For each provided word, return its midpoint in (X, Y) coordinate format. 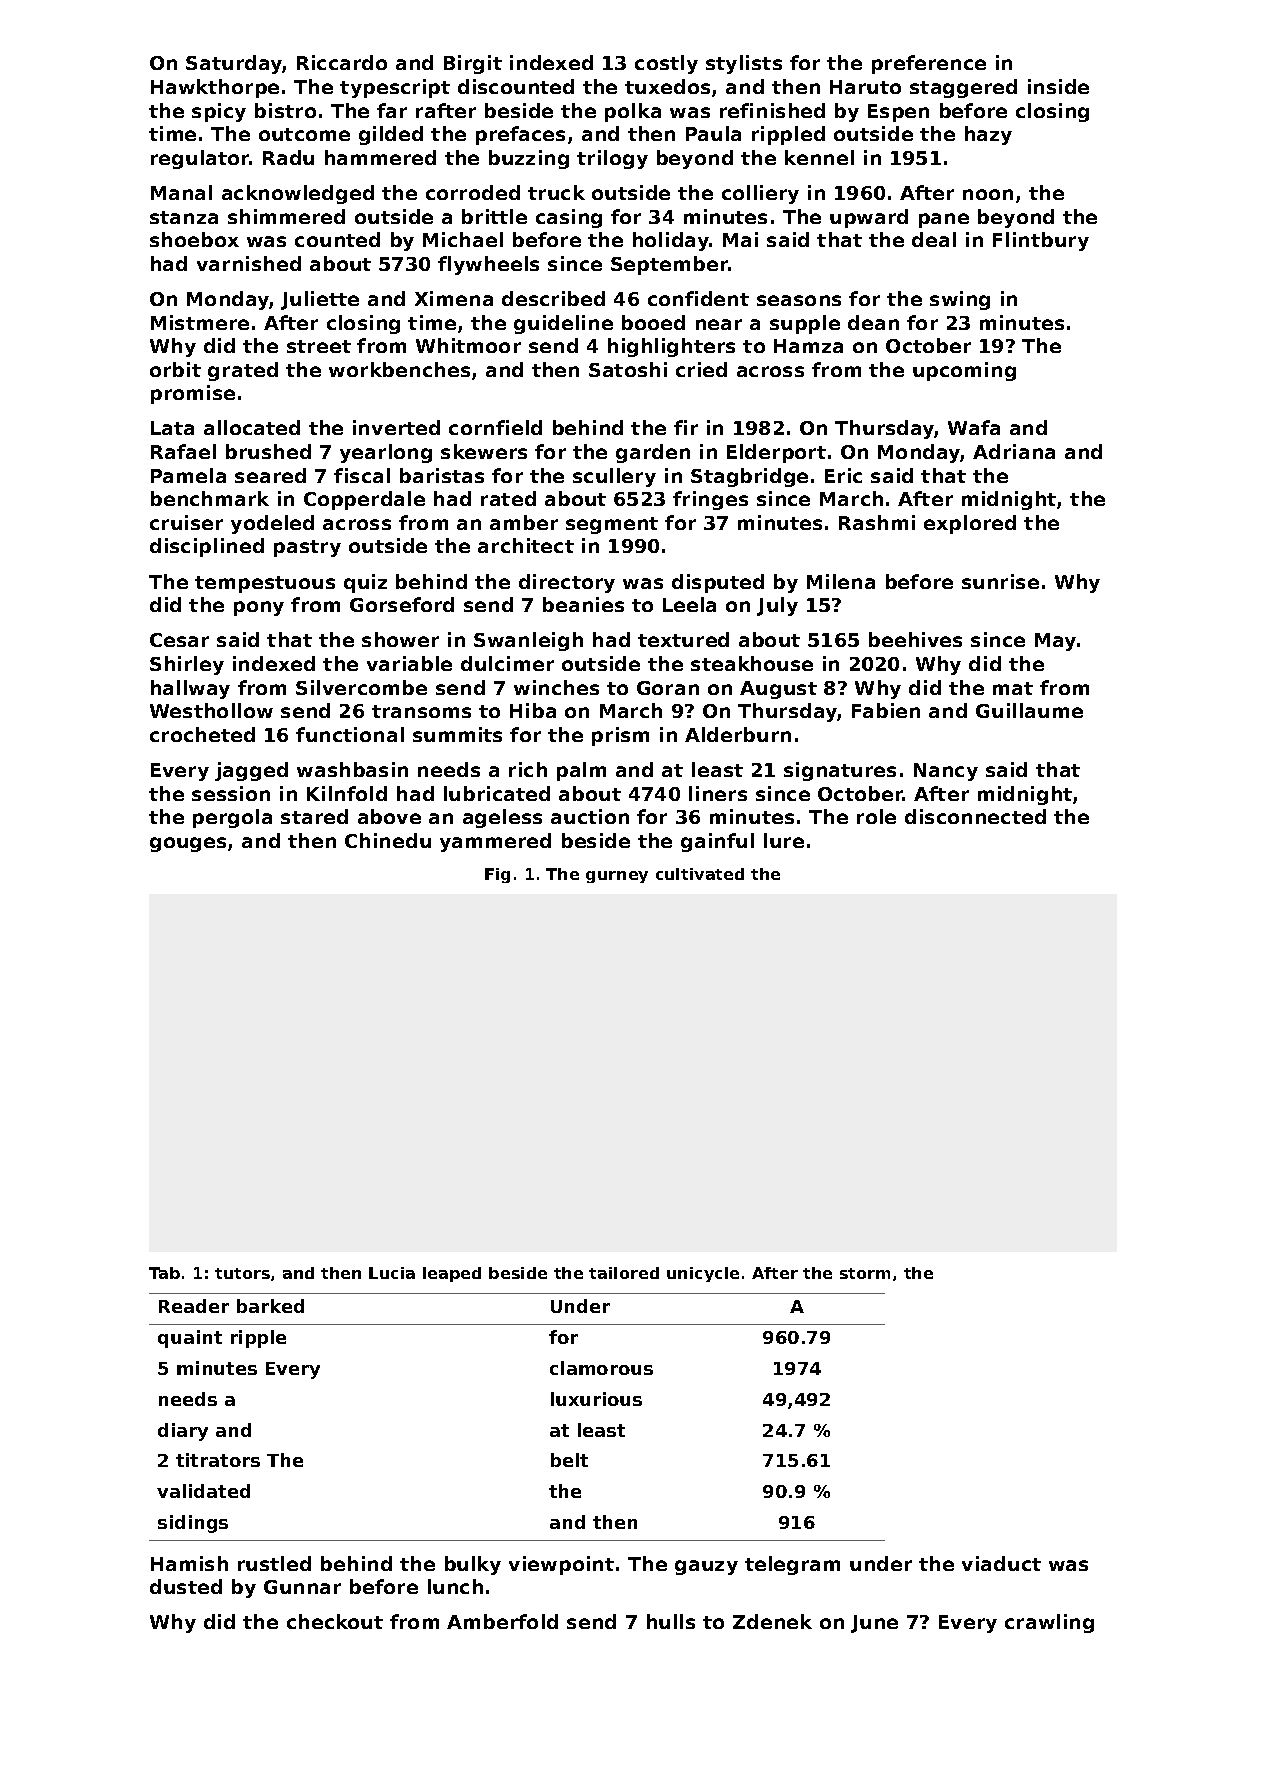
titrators (218, 1460)
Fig (497, 875)
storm (865, 1273)
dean (873, 322)
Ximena (454, 298)
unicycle (703, 1274)
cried (701, 369)
